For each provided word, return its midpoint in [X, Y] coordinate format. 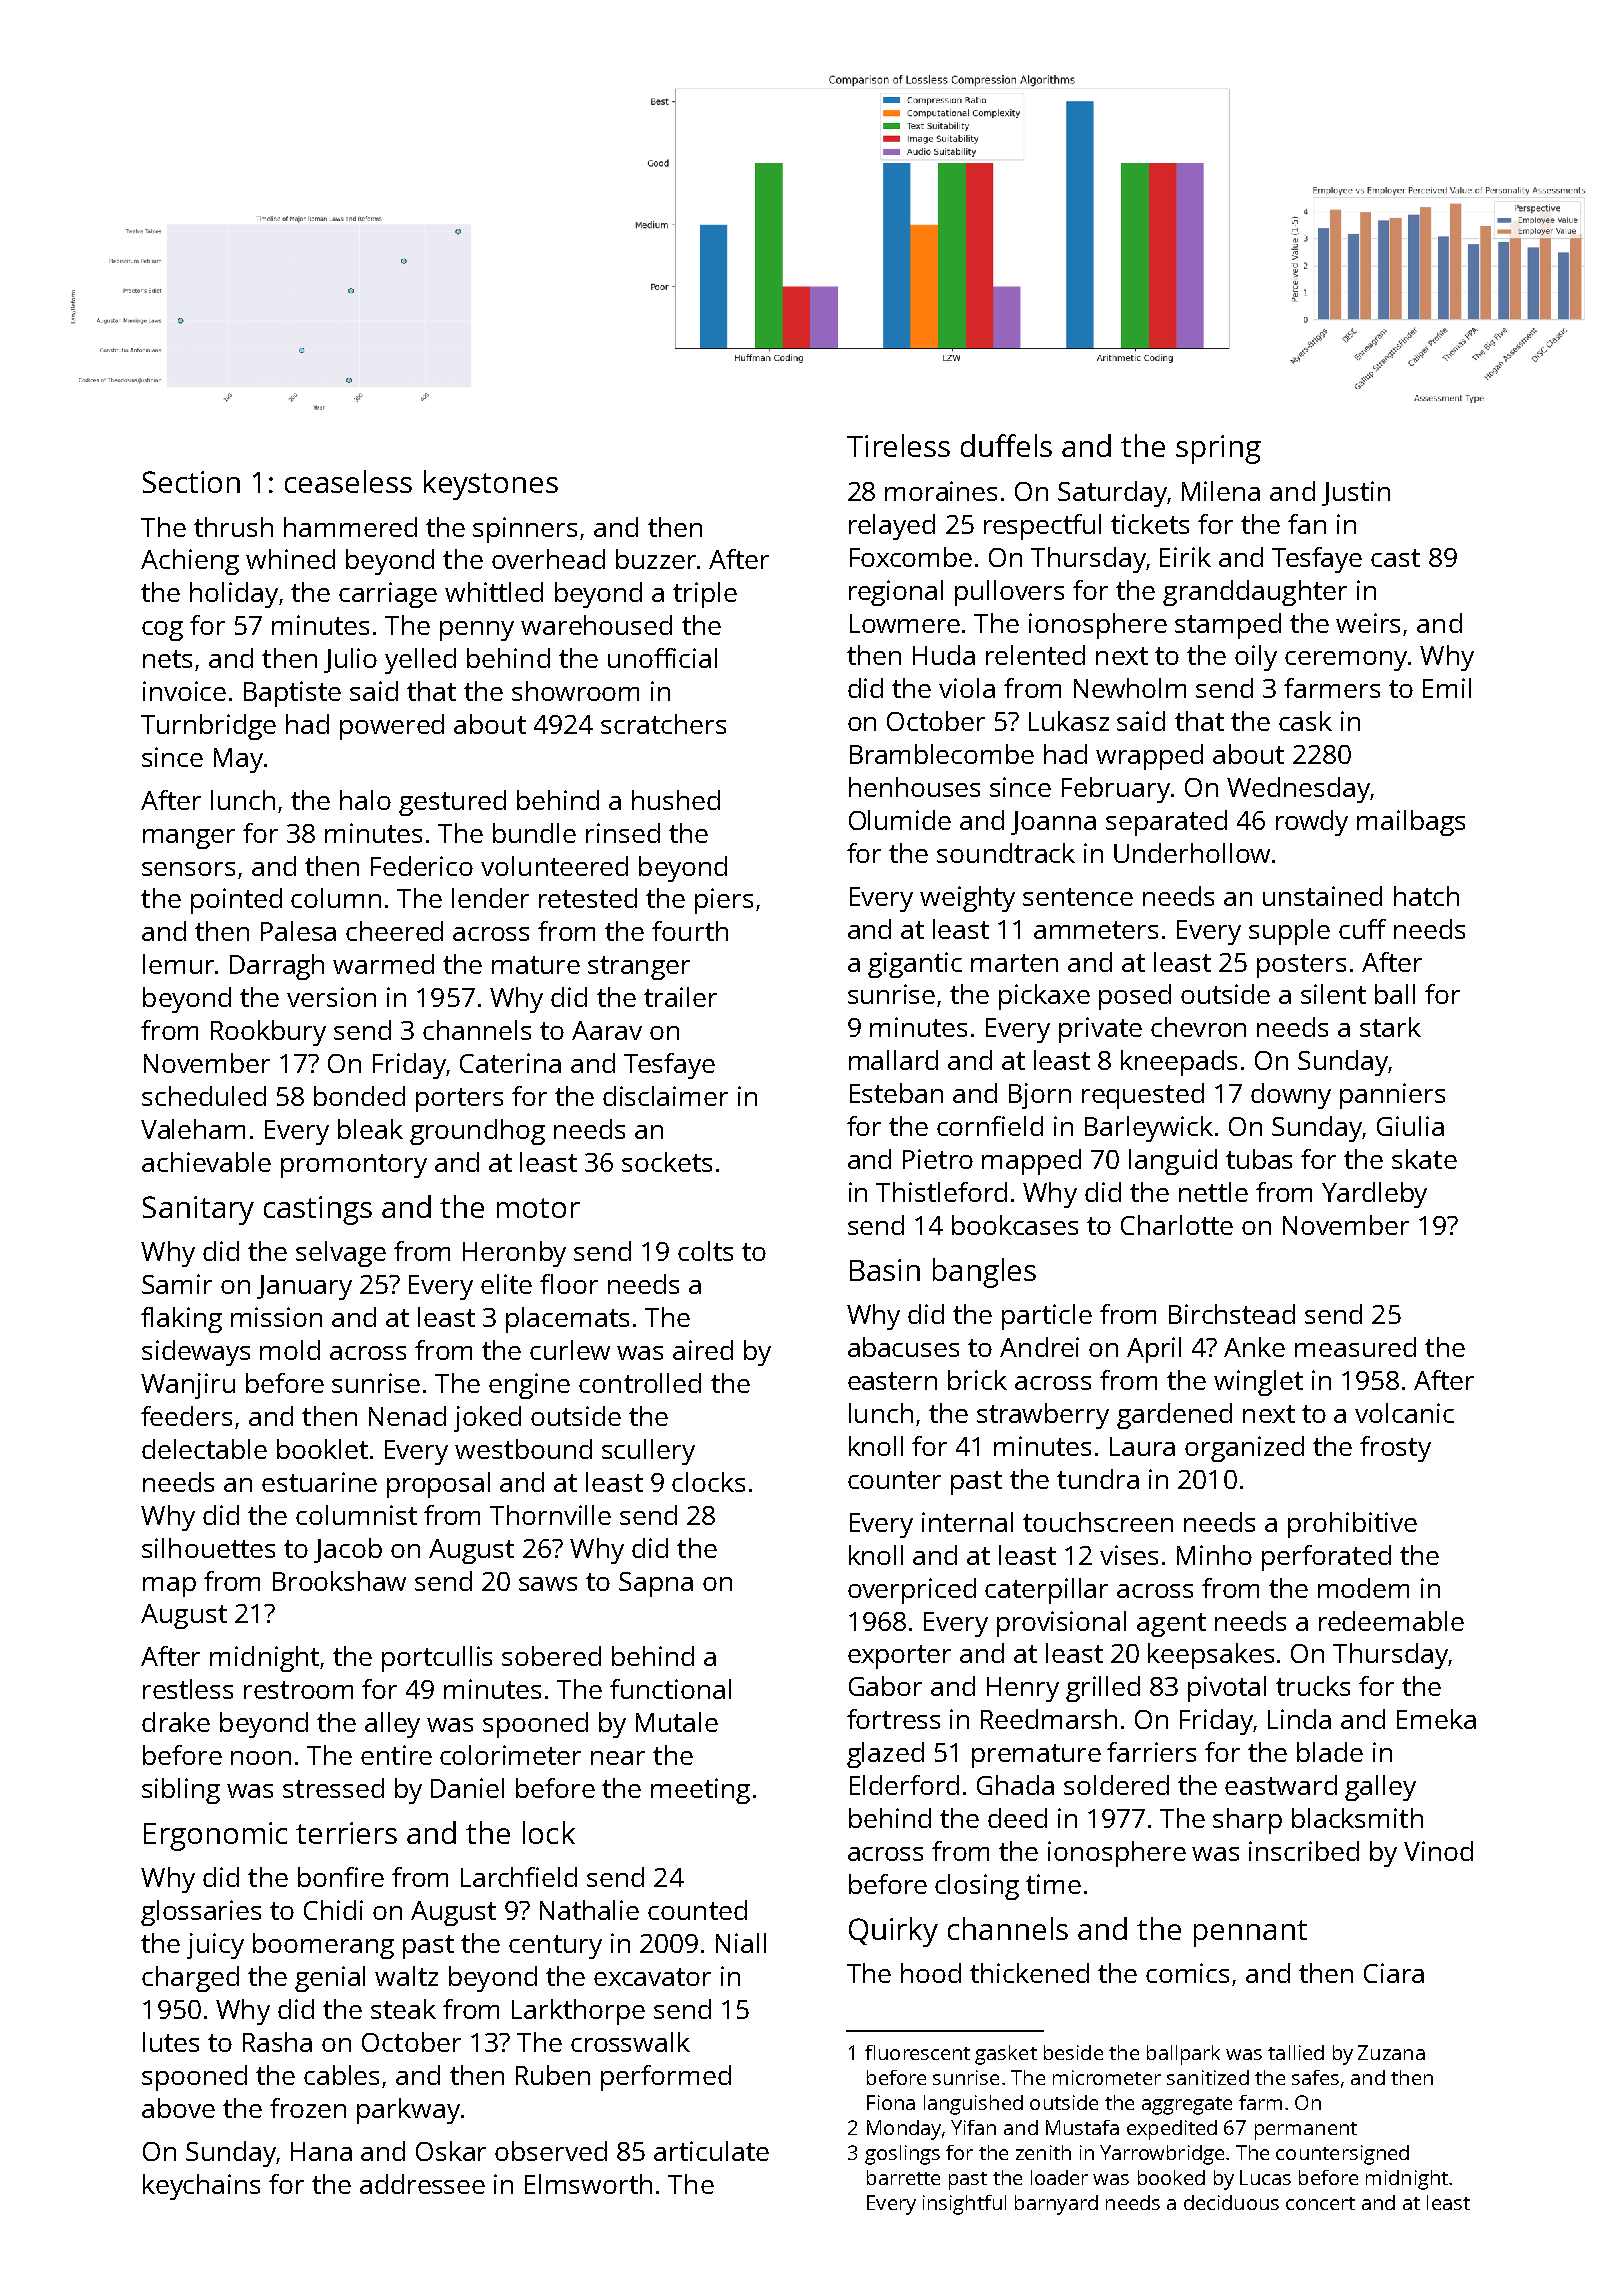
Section [191, 482]
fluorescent [917, 2052]
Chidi [333, 1910]
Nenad [407, 1416]
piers [724, 901]
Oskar [451, 2151]
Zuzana [1391, 2052]
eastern [892, 1381]
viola [967, 688]
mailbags [1411, 823]
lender [490, 898]
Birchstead [1232, 1314]
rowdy [1312, 823]
